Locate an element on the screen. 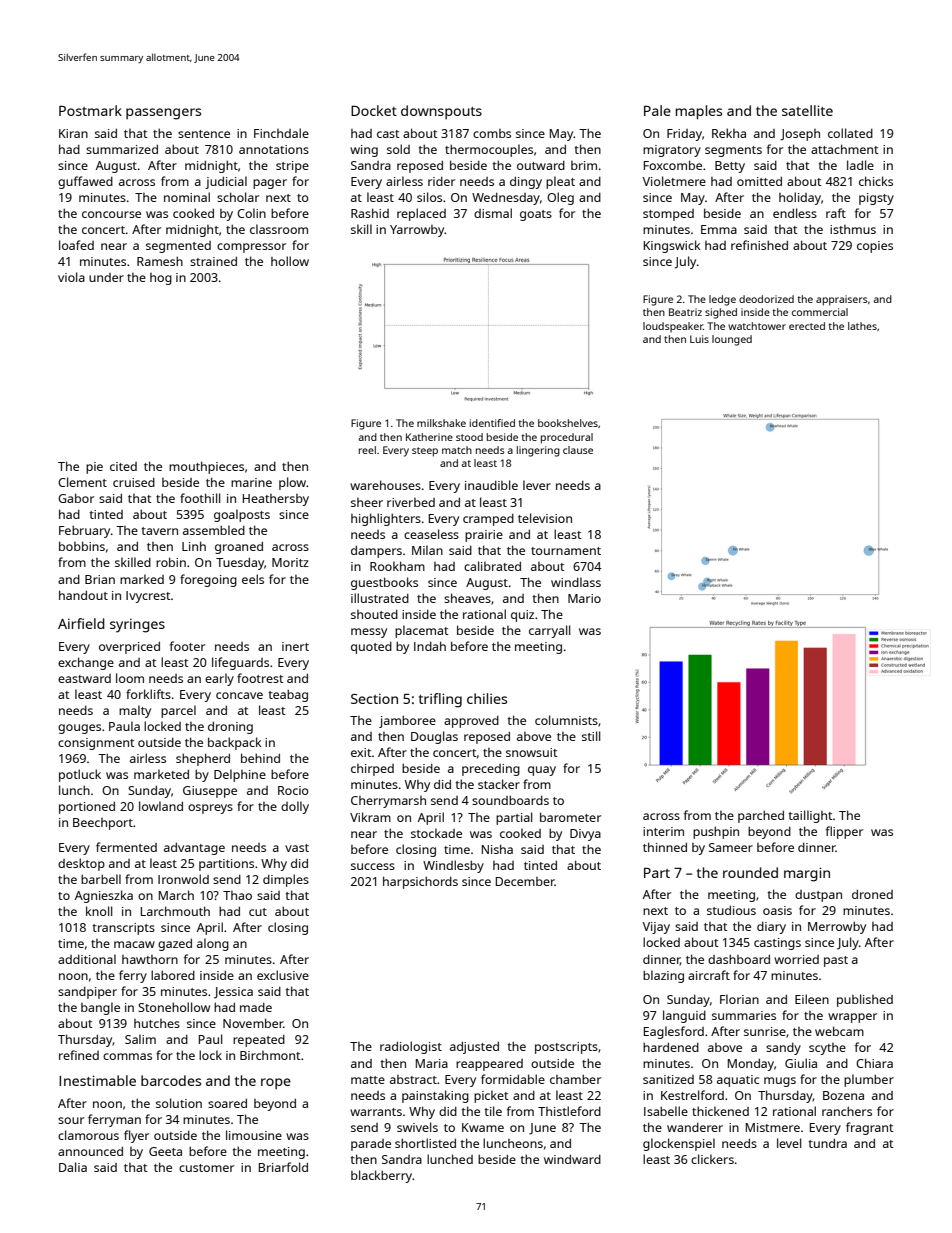 The image size is (952, 1233). Dalia is located at coordinates (73, 1167).
